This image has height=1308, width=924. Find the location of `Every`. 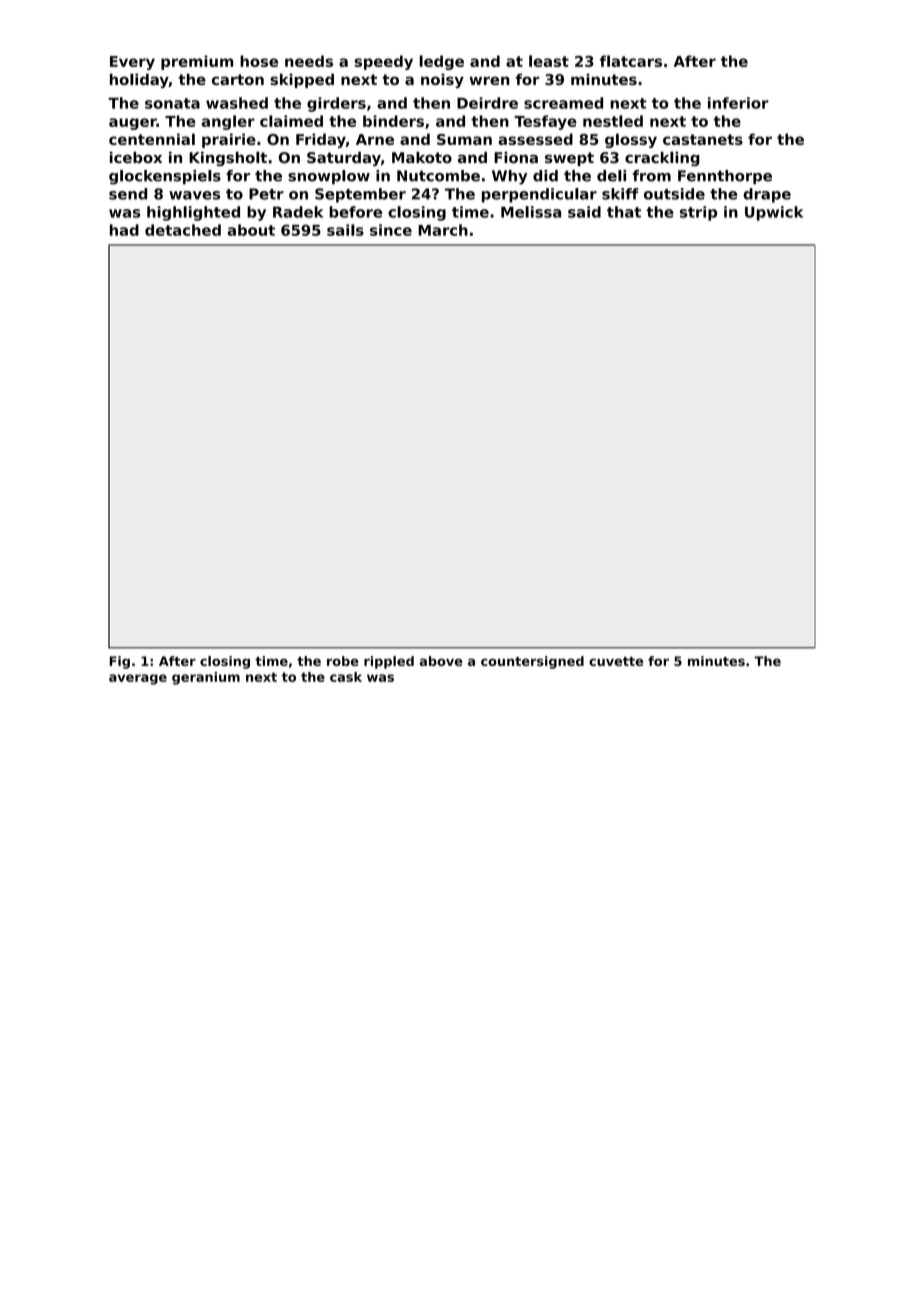

Every is located at coordinates (132, 63).
